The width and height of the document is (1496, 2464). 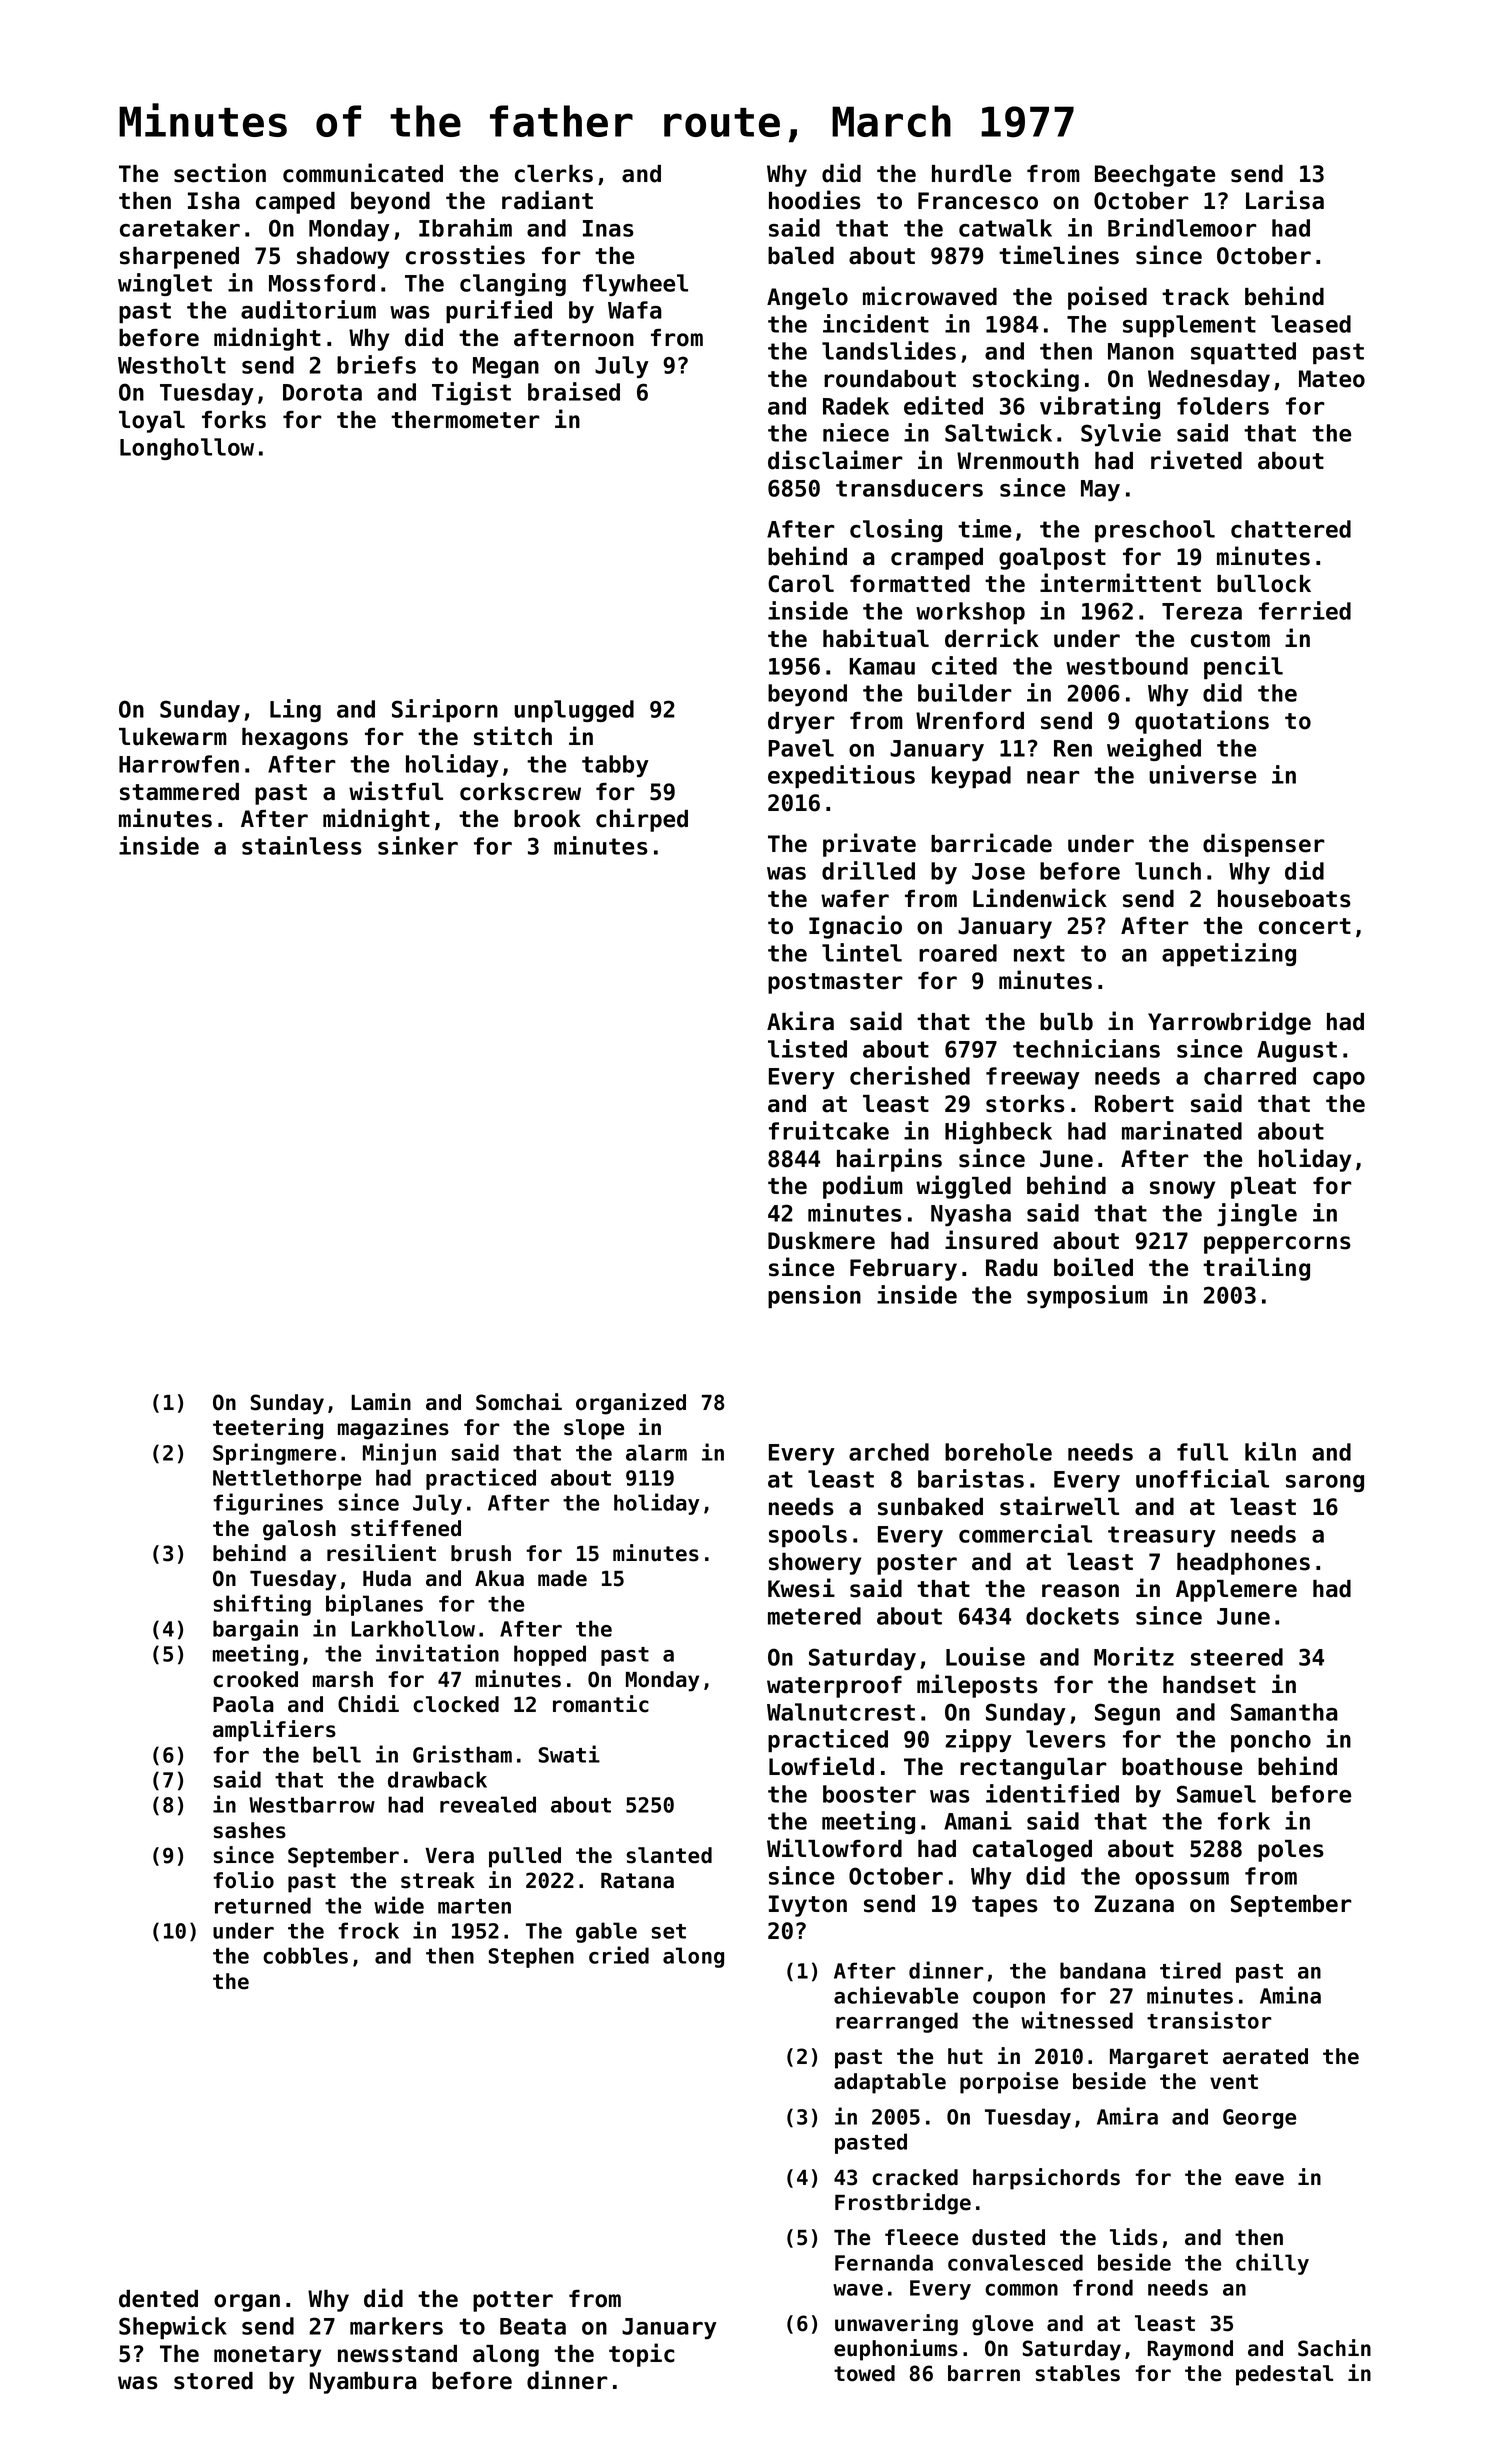 What do you see at coordinates (821, 1241) in the document?
I see `Duskmere` at bounding box center [821, 1241].
